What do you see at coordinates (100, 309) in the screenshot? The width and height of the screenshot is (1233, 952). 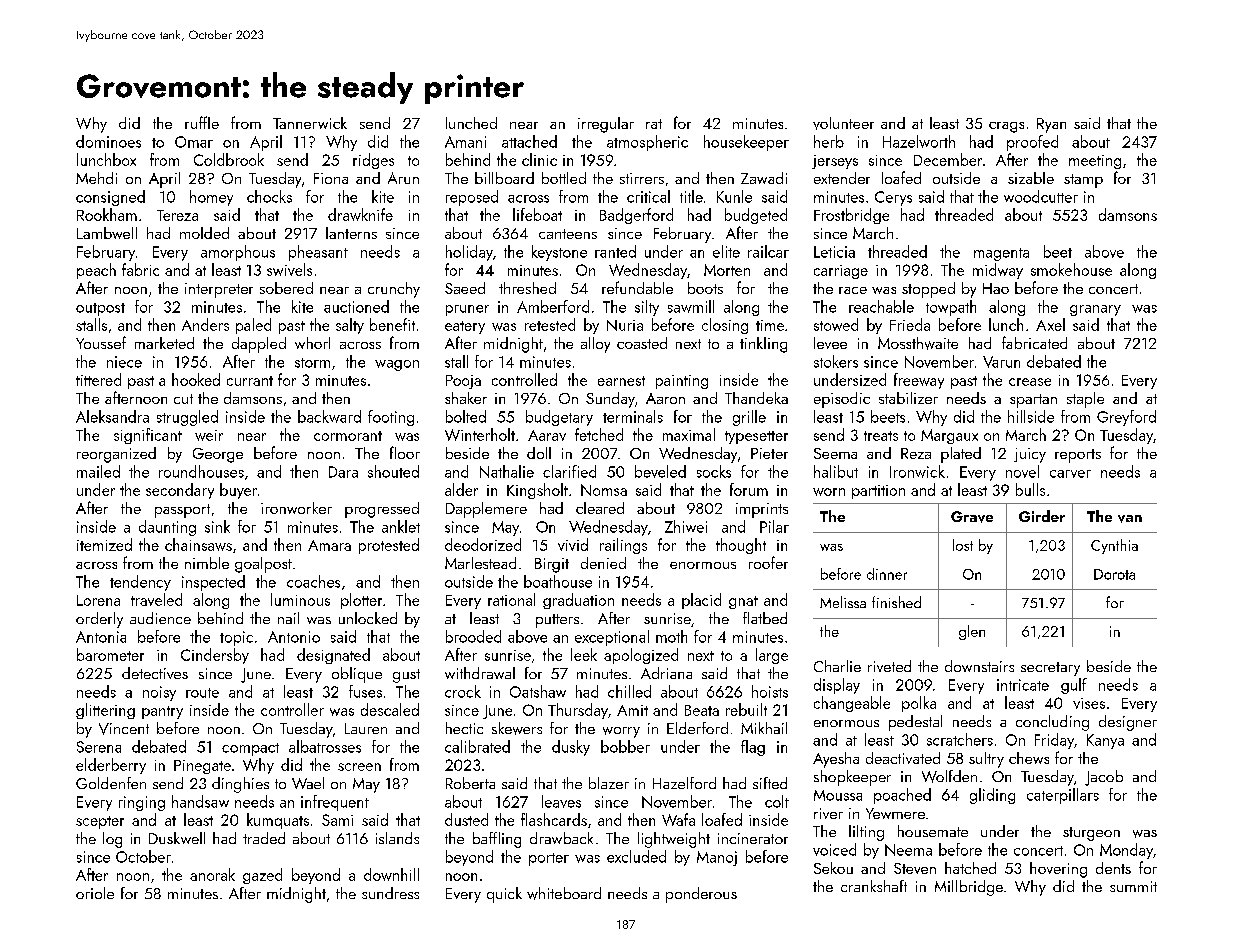 I see `outpost` at bounding box center [100, 309].
